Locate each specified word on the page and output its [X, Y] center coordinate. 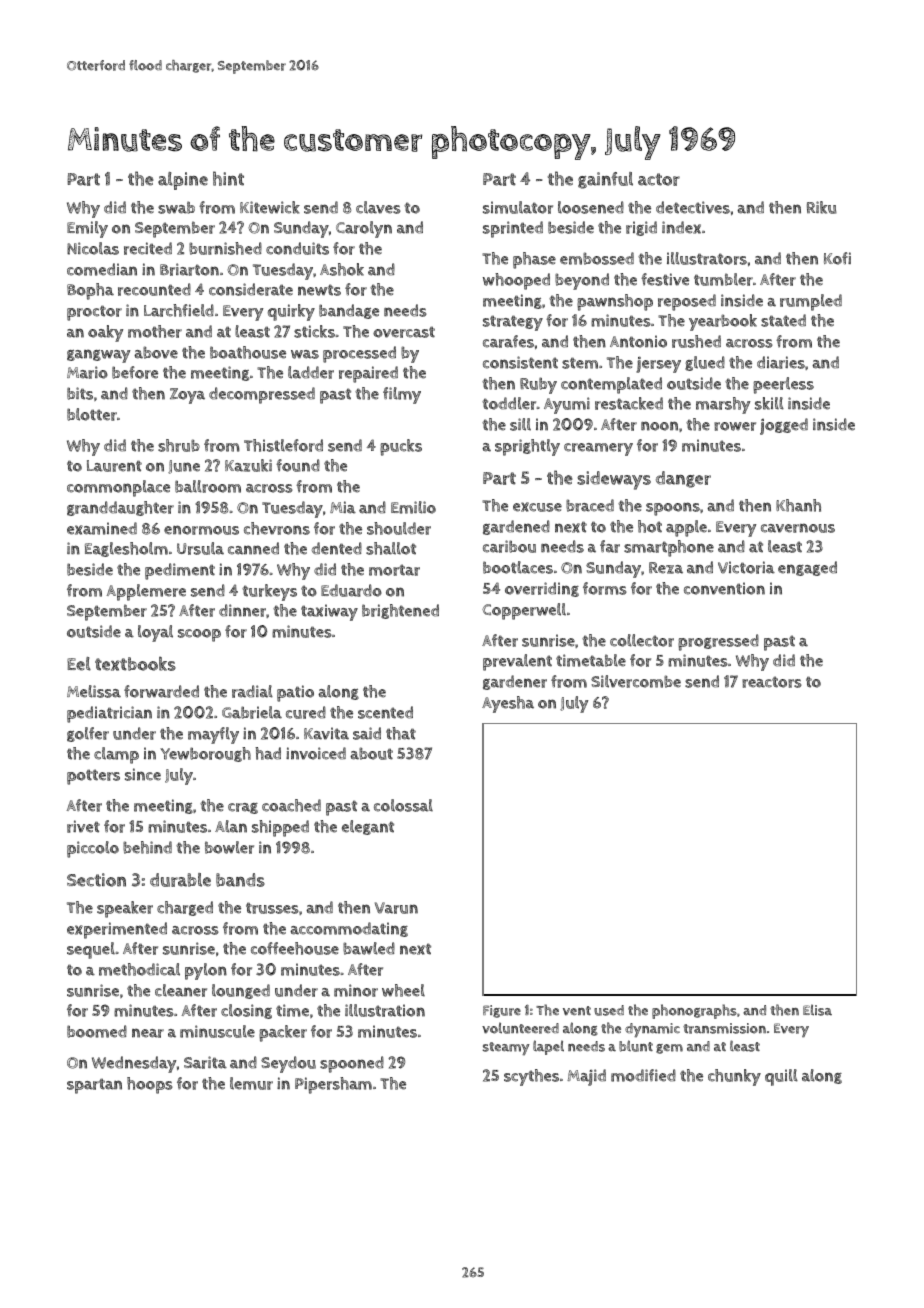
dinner [242, 610]
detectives [693, 207]
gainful [605, 180]
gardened [516, 527]
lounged [241, 991]
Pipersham [333, 1085]
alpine [183, 181]
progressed [718, 642]
